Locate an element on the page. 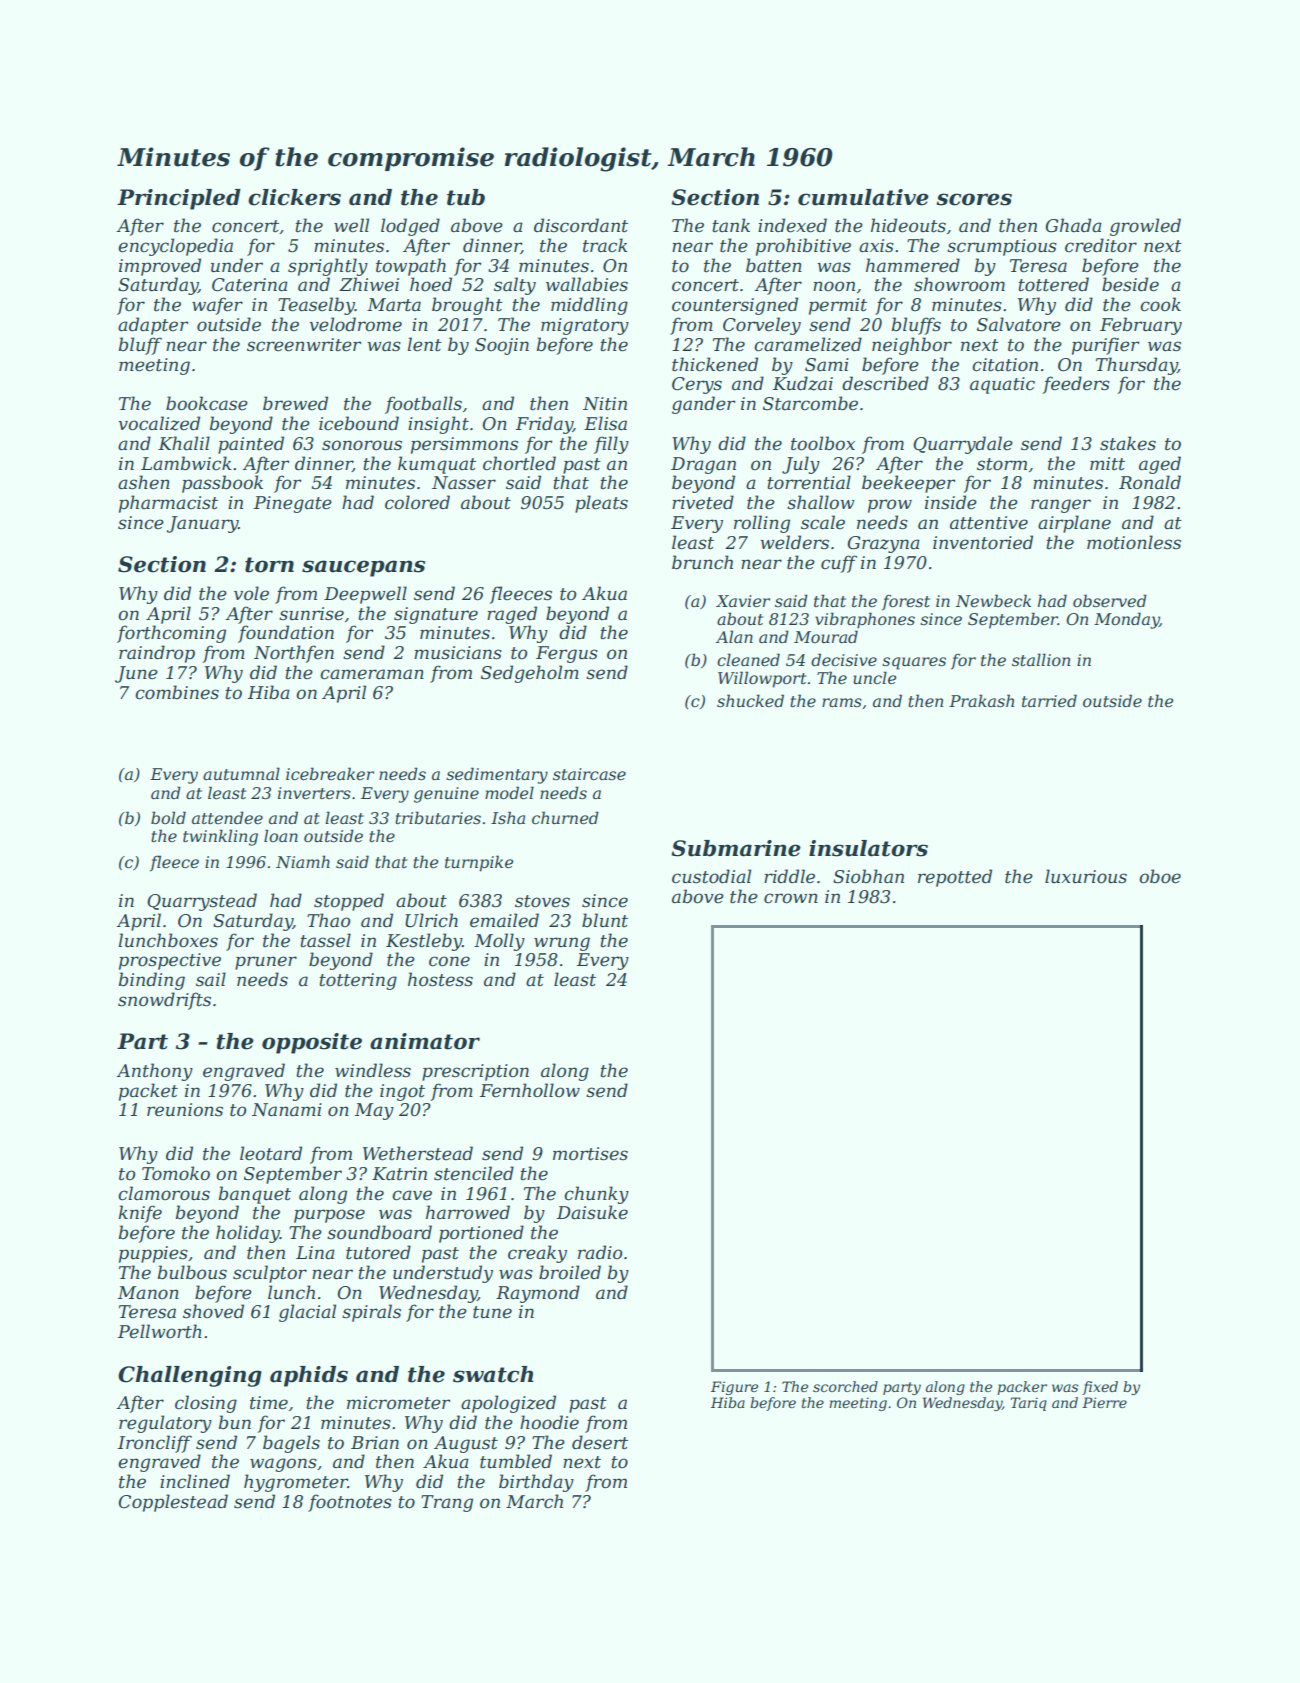 This document has width=1300, height=1683. countersigned is located at coordinates (735, 306).
